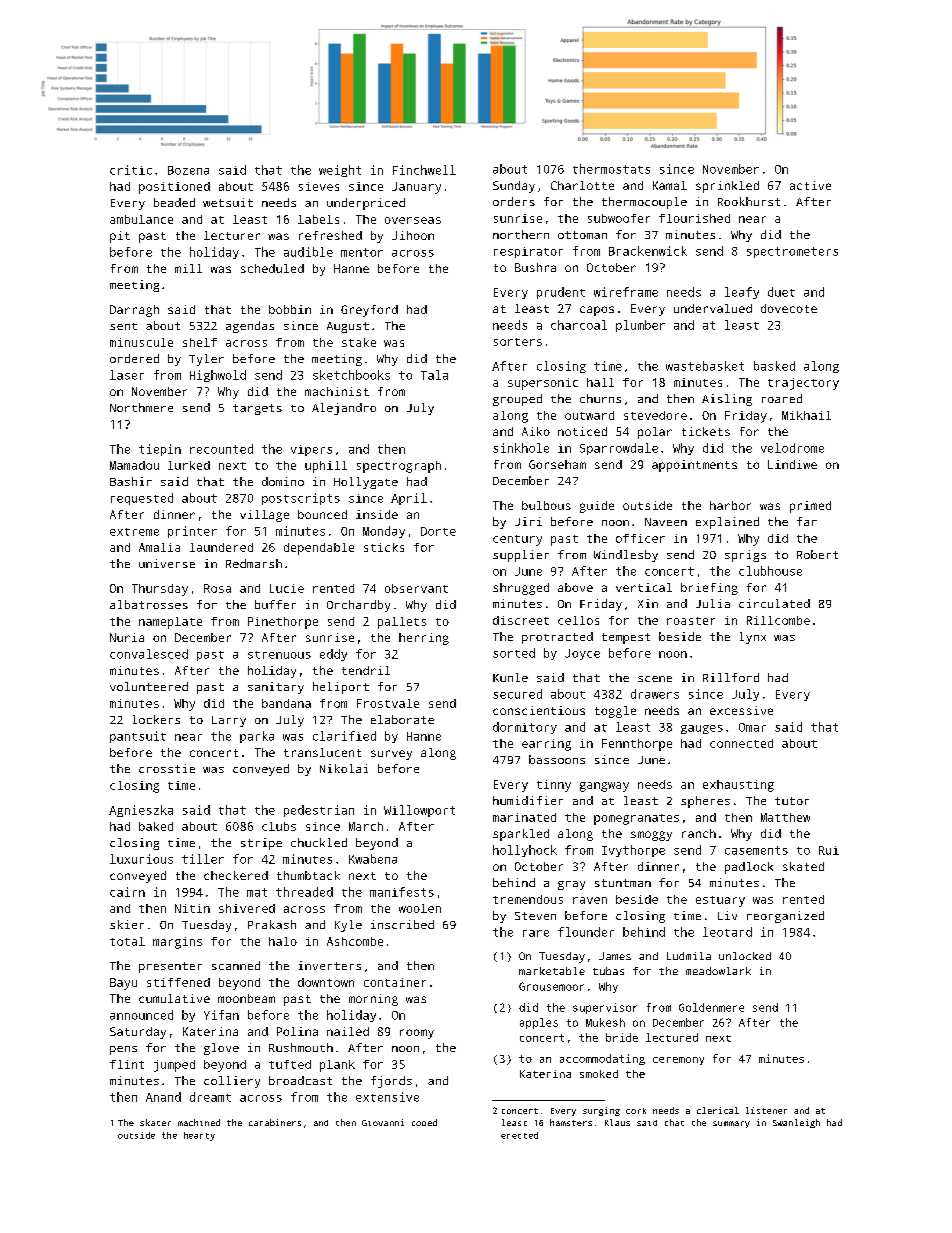  I want to click on critic, so click(131, 170).
